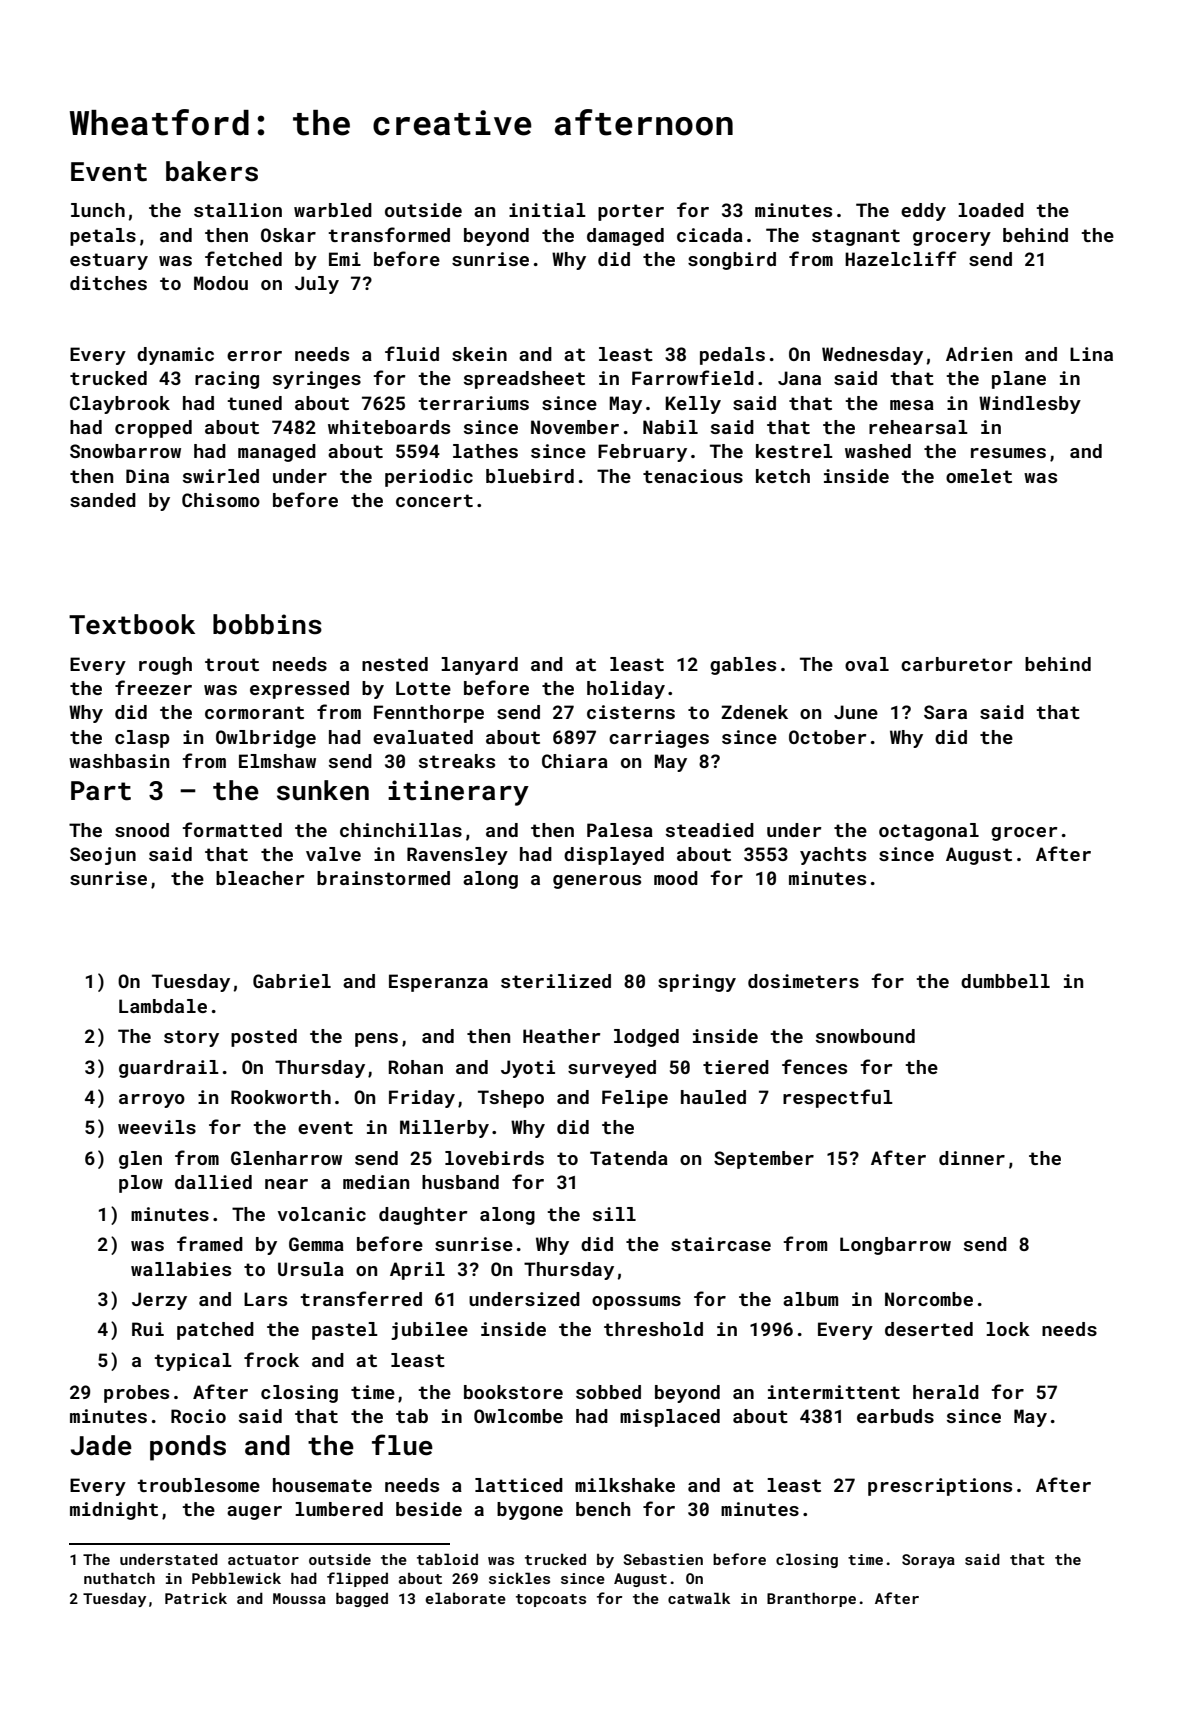  Describe the element at coordinates (530, 476) in the screenshot. I see `bluebird` at that location.
